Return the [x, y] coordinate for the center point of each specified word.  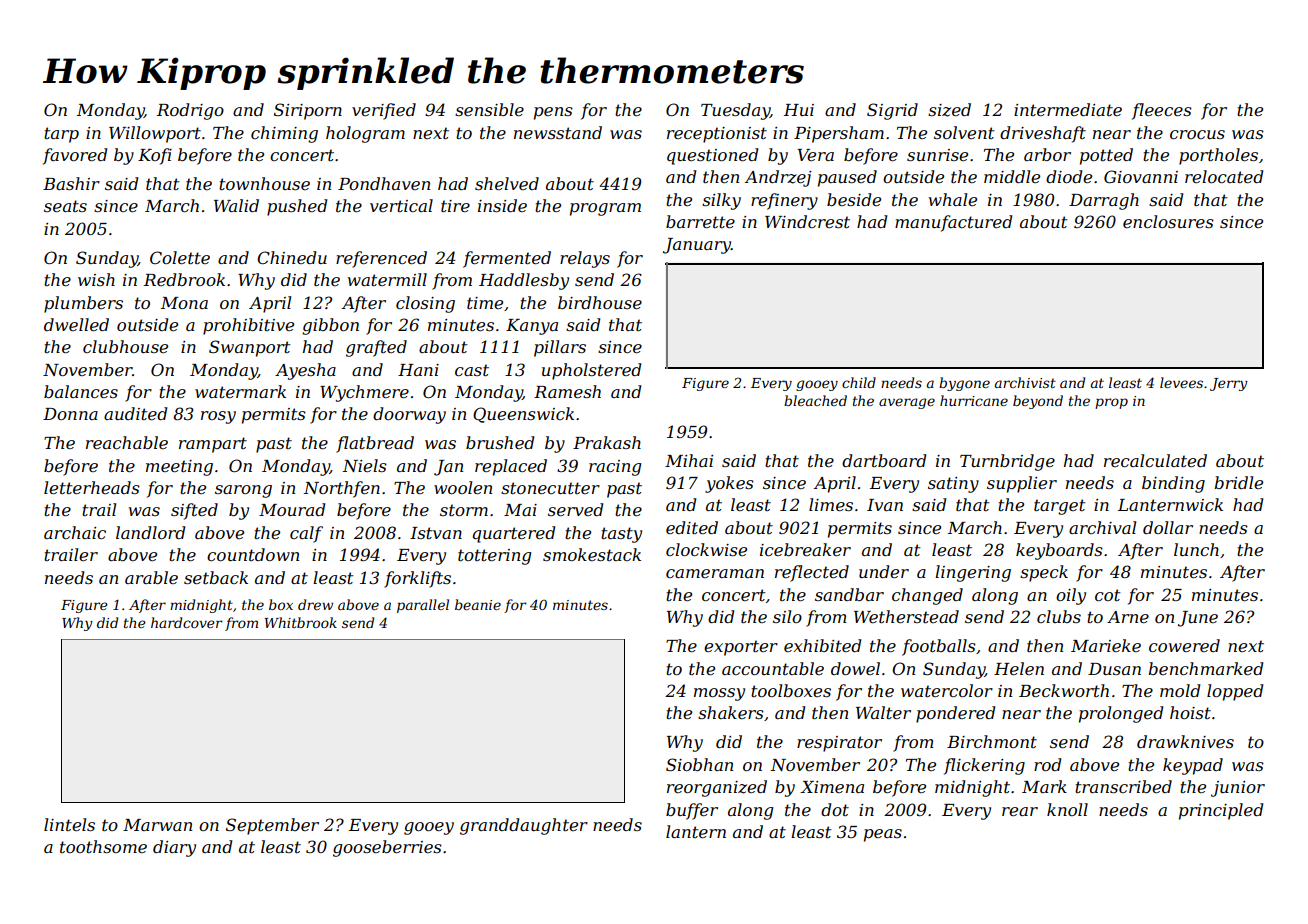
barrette [700, 221]
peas [883, 835]
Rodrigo [190, 111]
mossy [719, 694]
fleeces [1162, 111]
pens [553, 113]
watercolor [947, 690]
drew [315, 604]
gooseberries [387, 848]
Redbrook [184, 279]
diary [174, 848]
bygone [964, 384]
